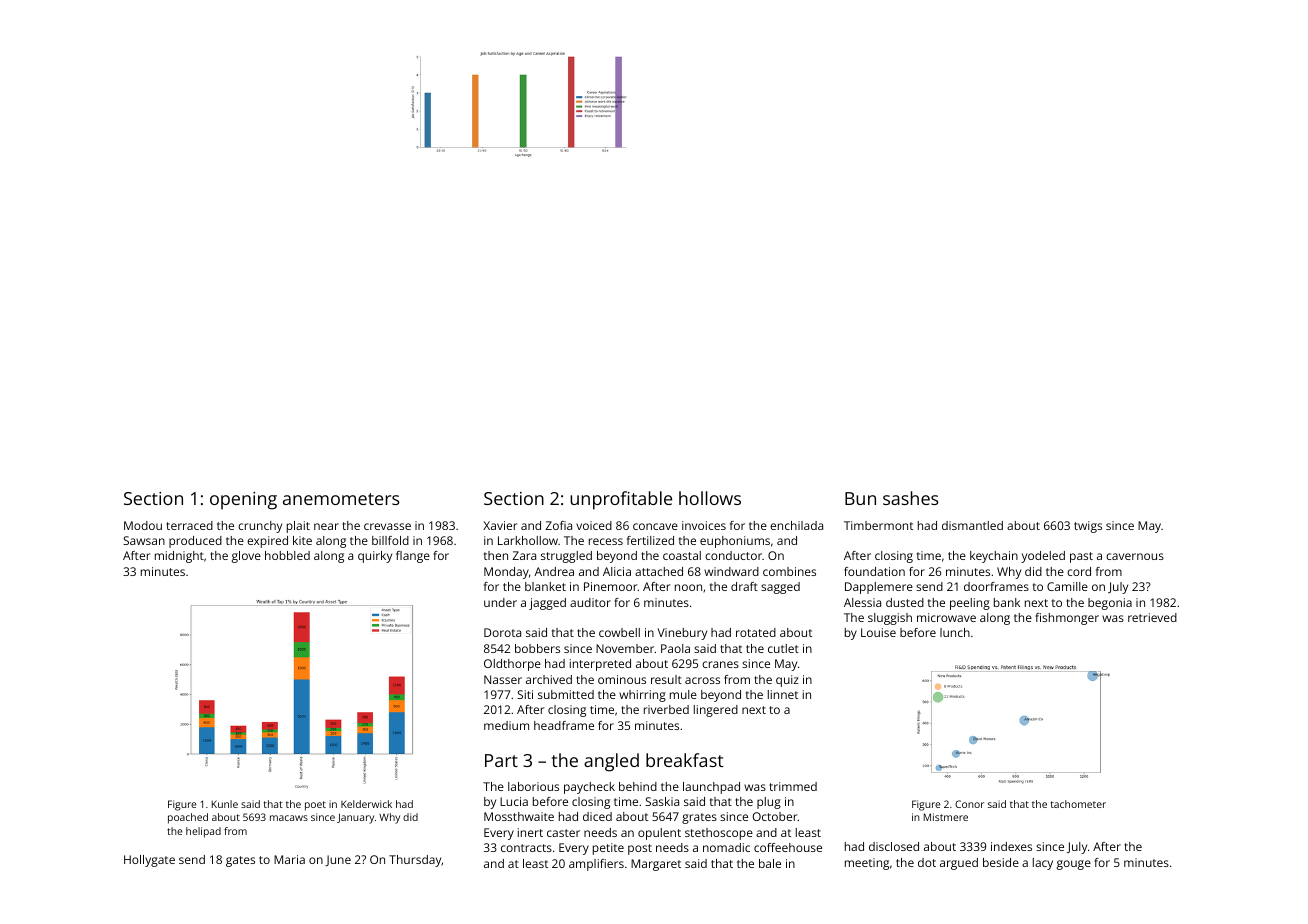  Describe the element at coordinates (955, 632) in the image. I see `lunch` at that location.
